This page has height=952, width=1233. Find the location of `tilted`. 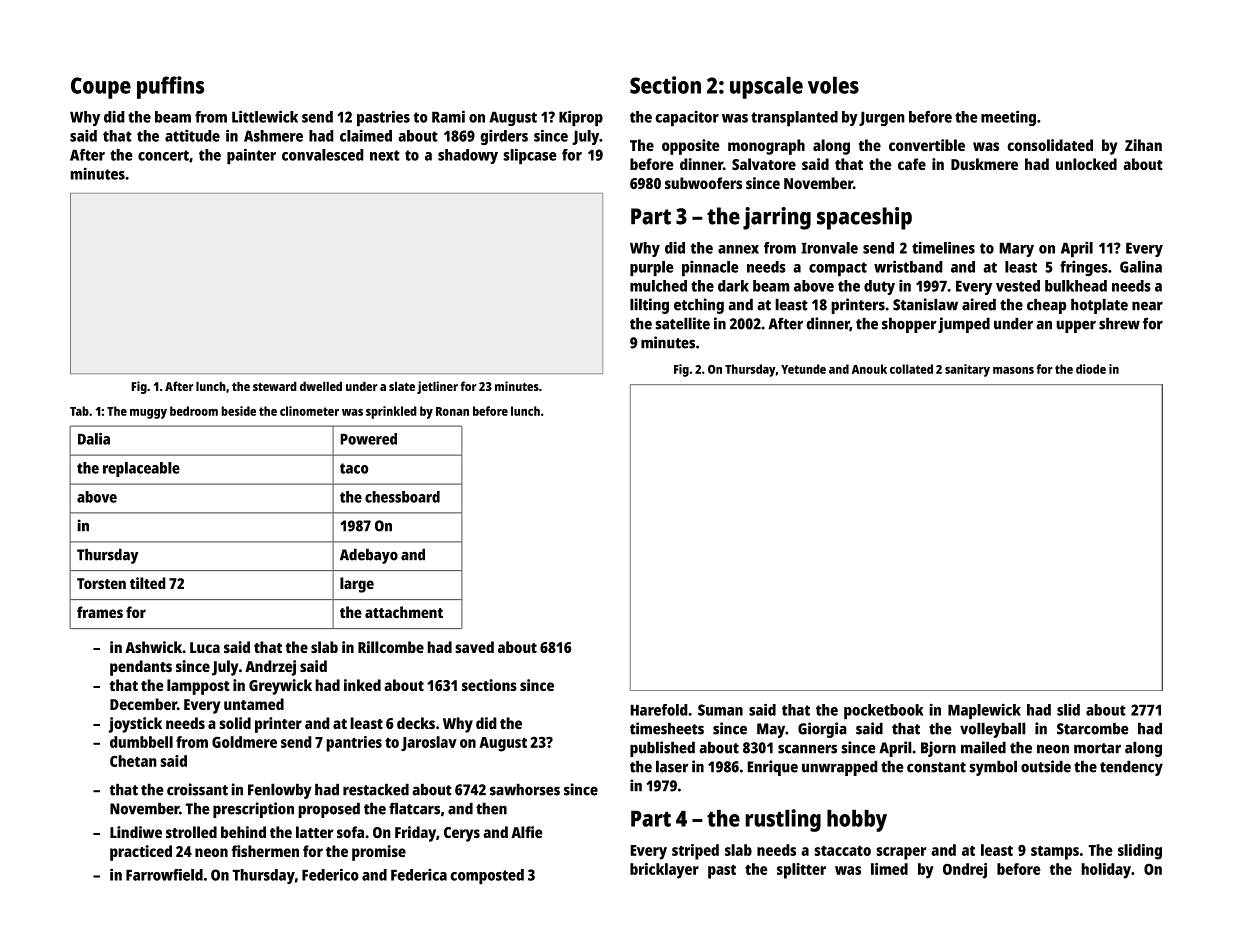

tilted is located at coordinates (148, 583).
